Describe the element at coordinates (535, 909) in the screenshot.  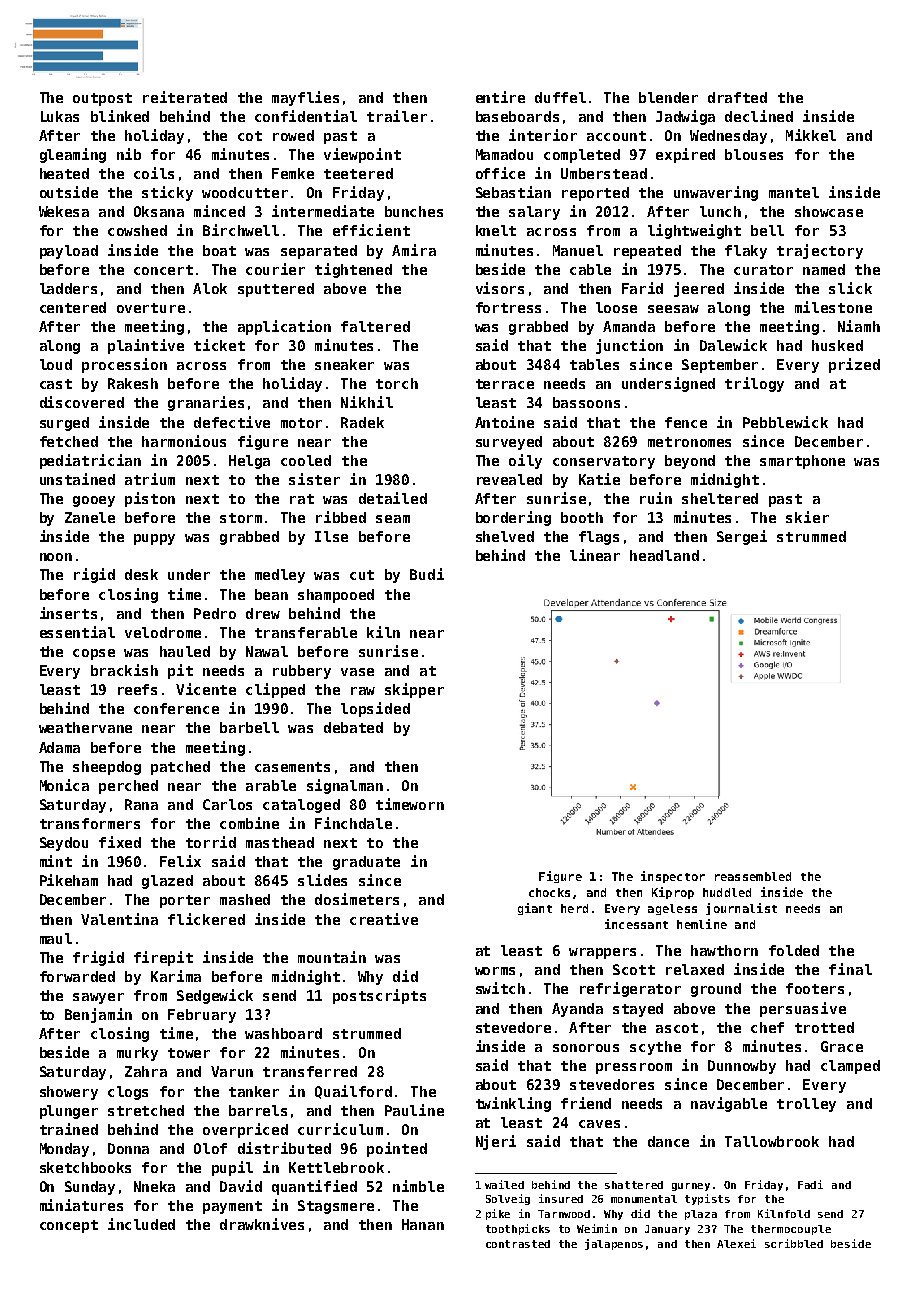
I see `giant` at that location.
